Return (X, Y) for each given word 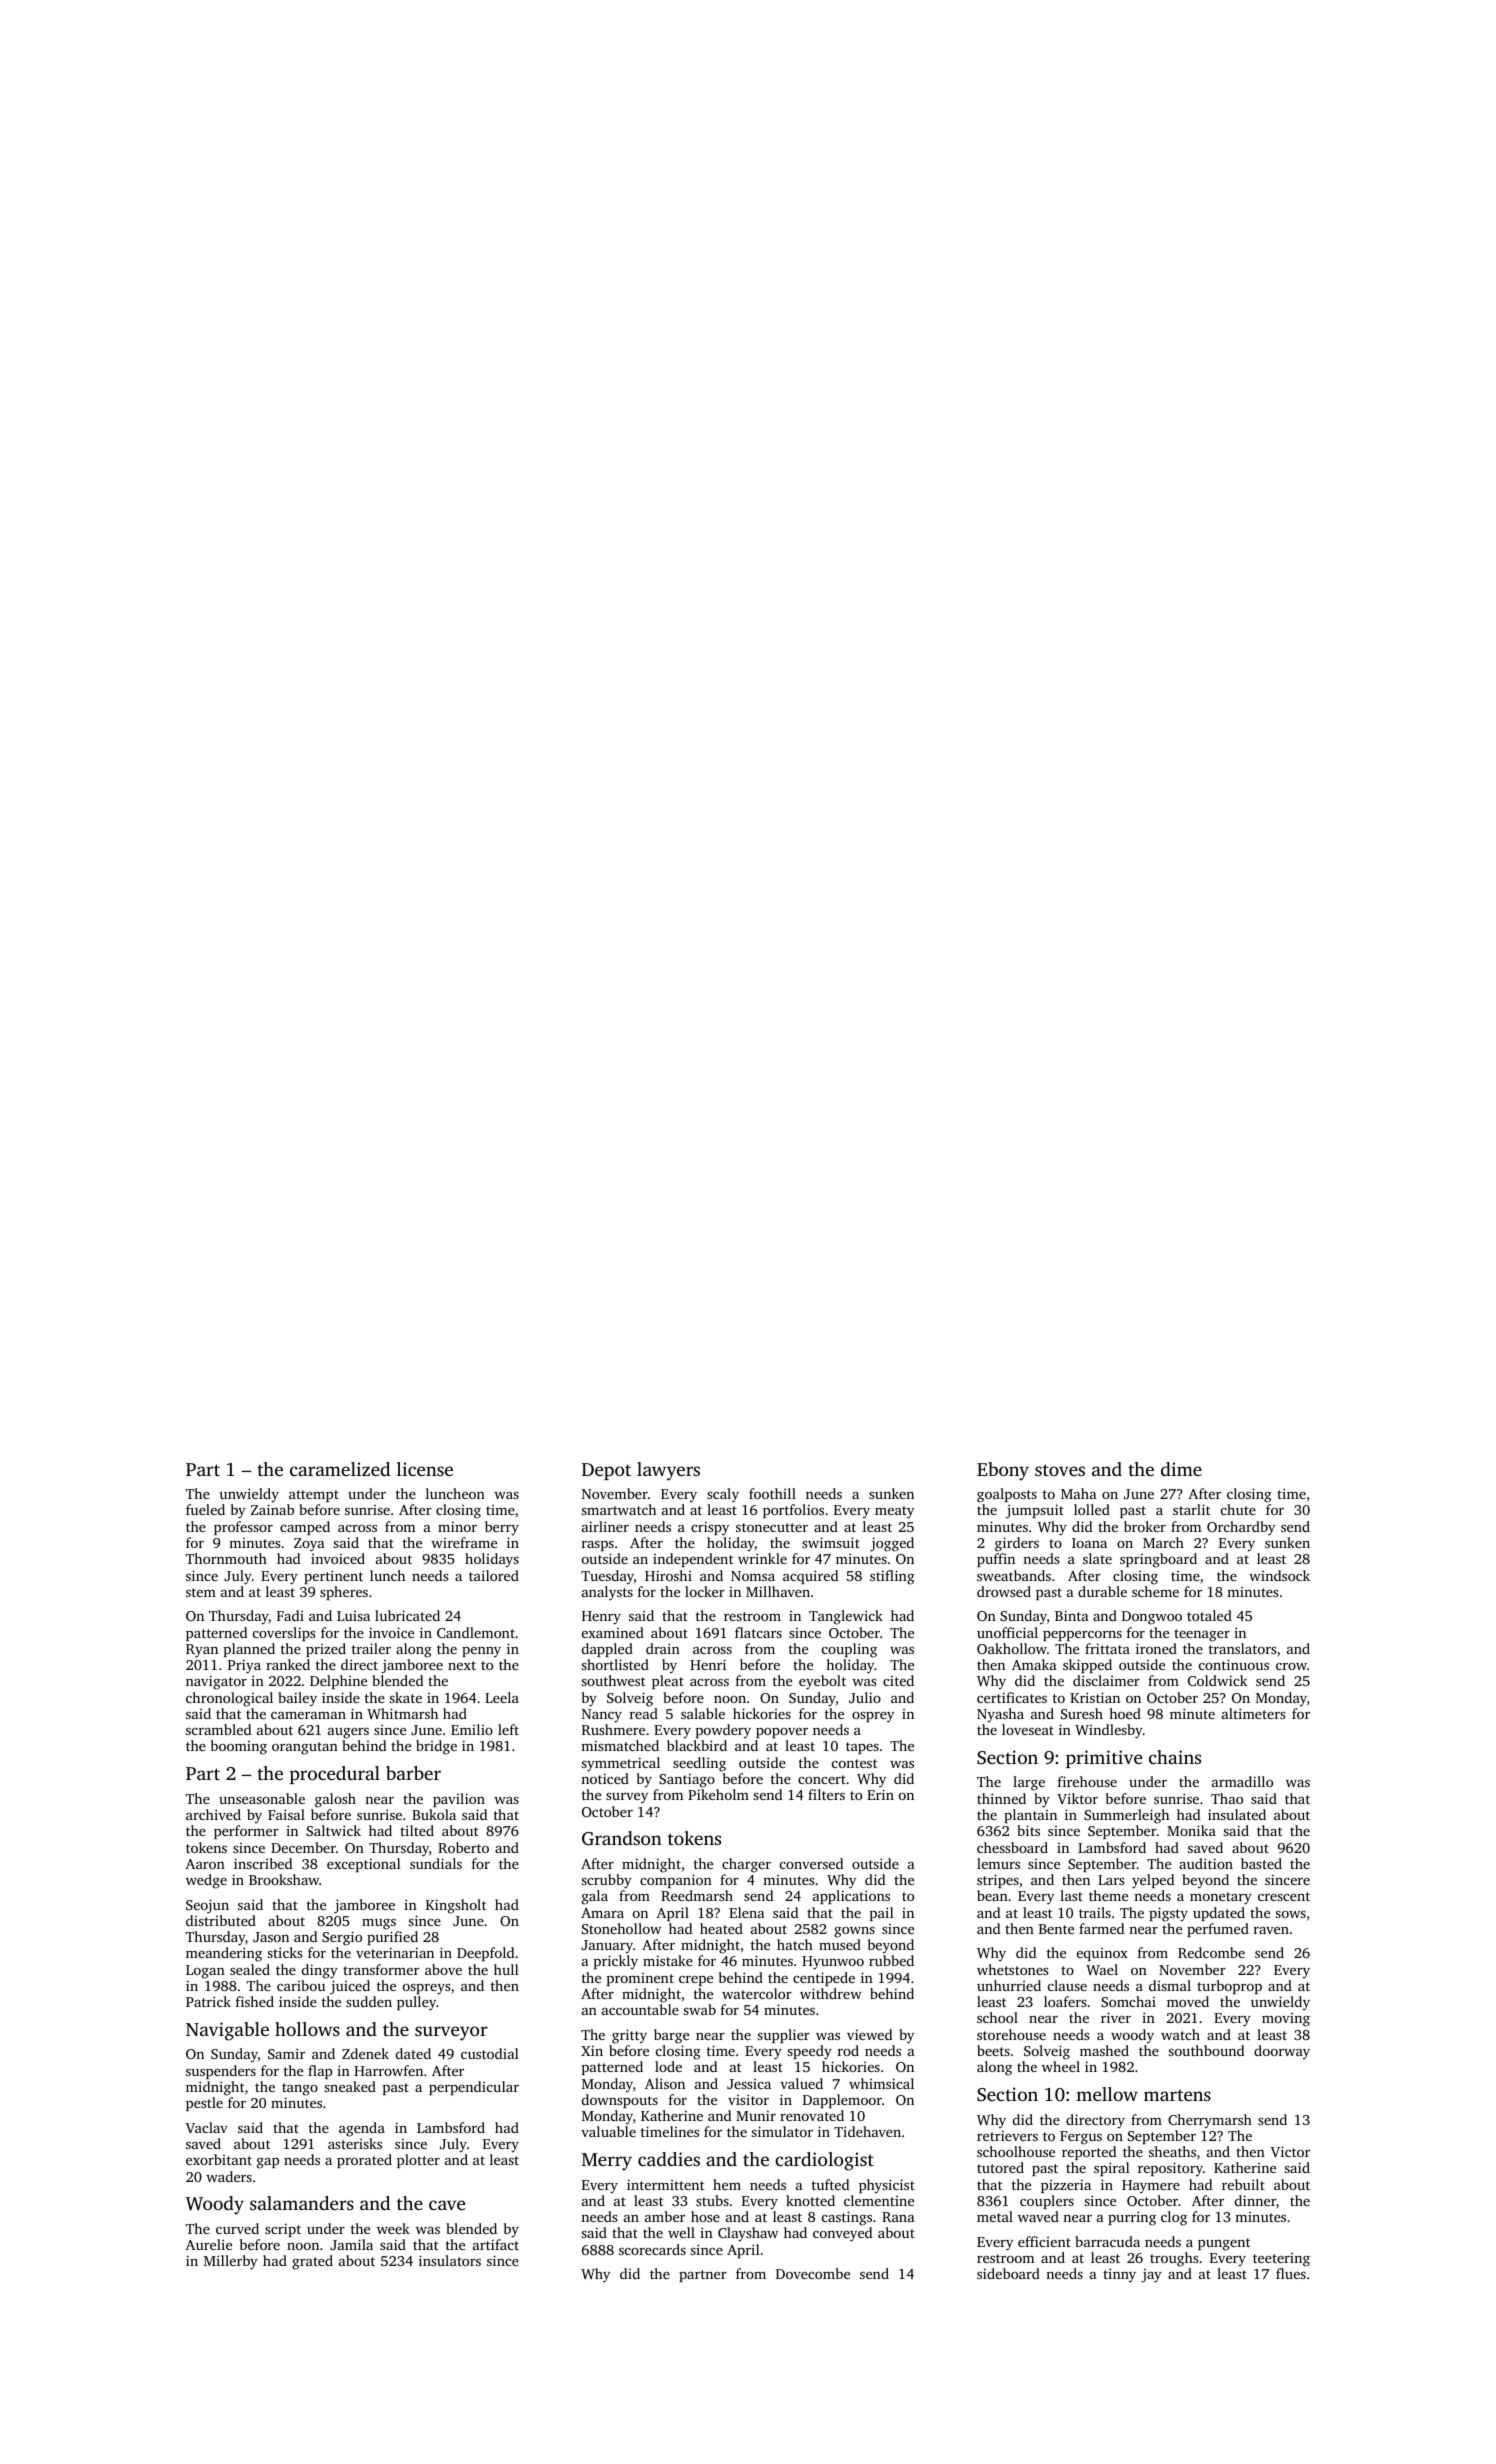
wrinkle (762, 1558)
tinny (1119, 2275)
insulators (450, 2260)
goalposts (1007, 1495)
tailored (494, 1575)
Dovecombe (813, 2273)
